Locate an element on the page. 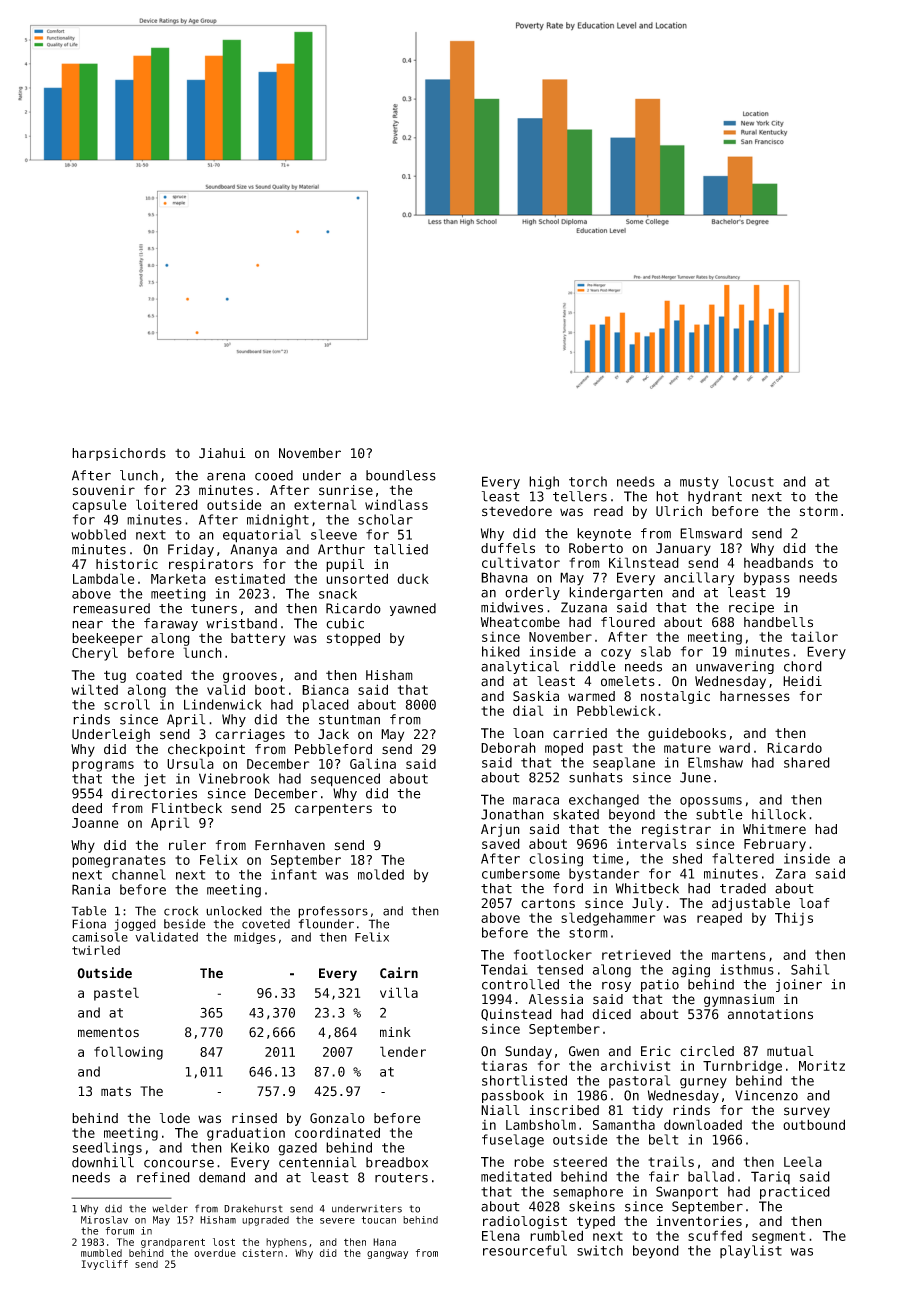 The width and height of the page is (924, 1308). recipe is located at coordinates (751, 608).
